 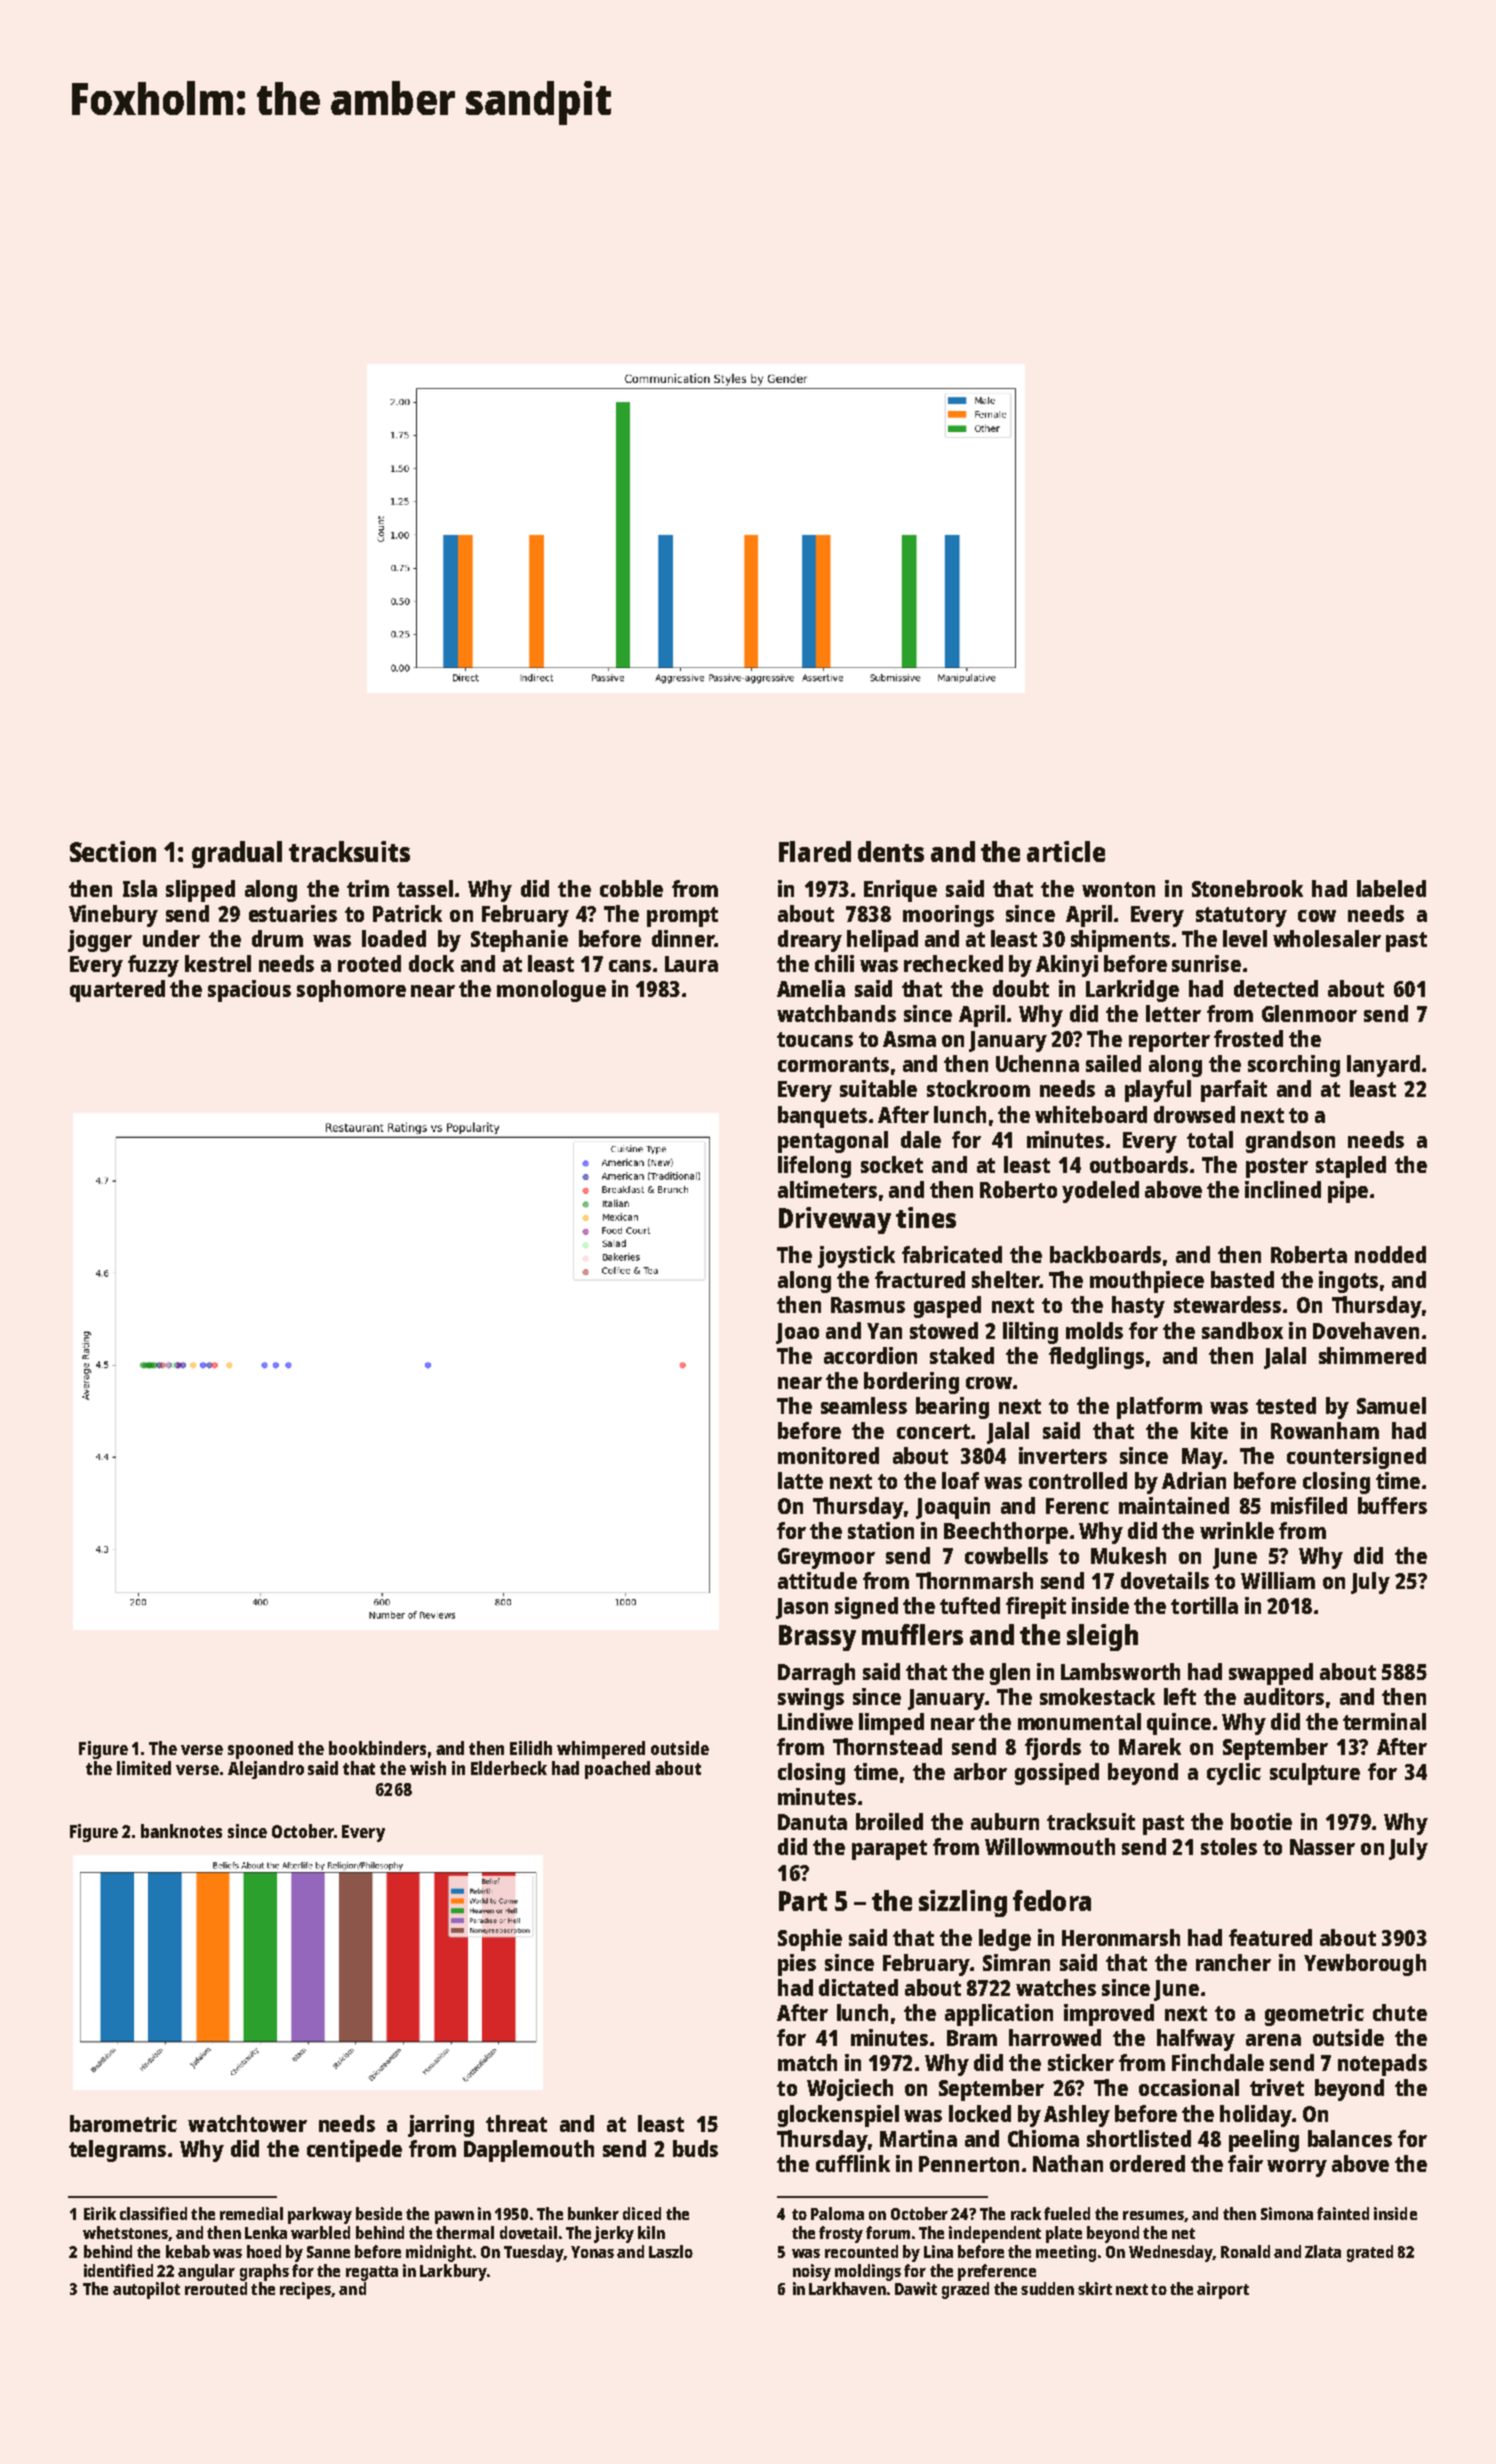 I want to click on cobble, so click(x=631, y=888).
